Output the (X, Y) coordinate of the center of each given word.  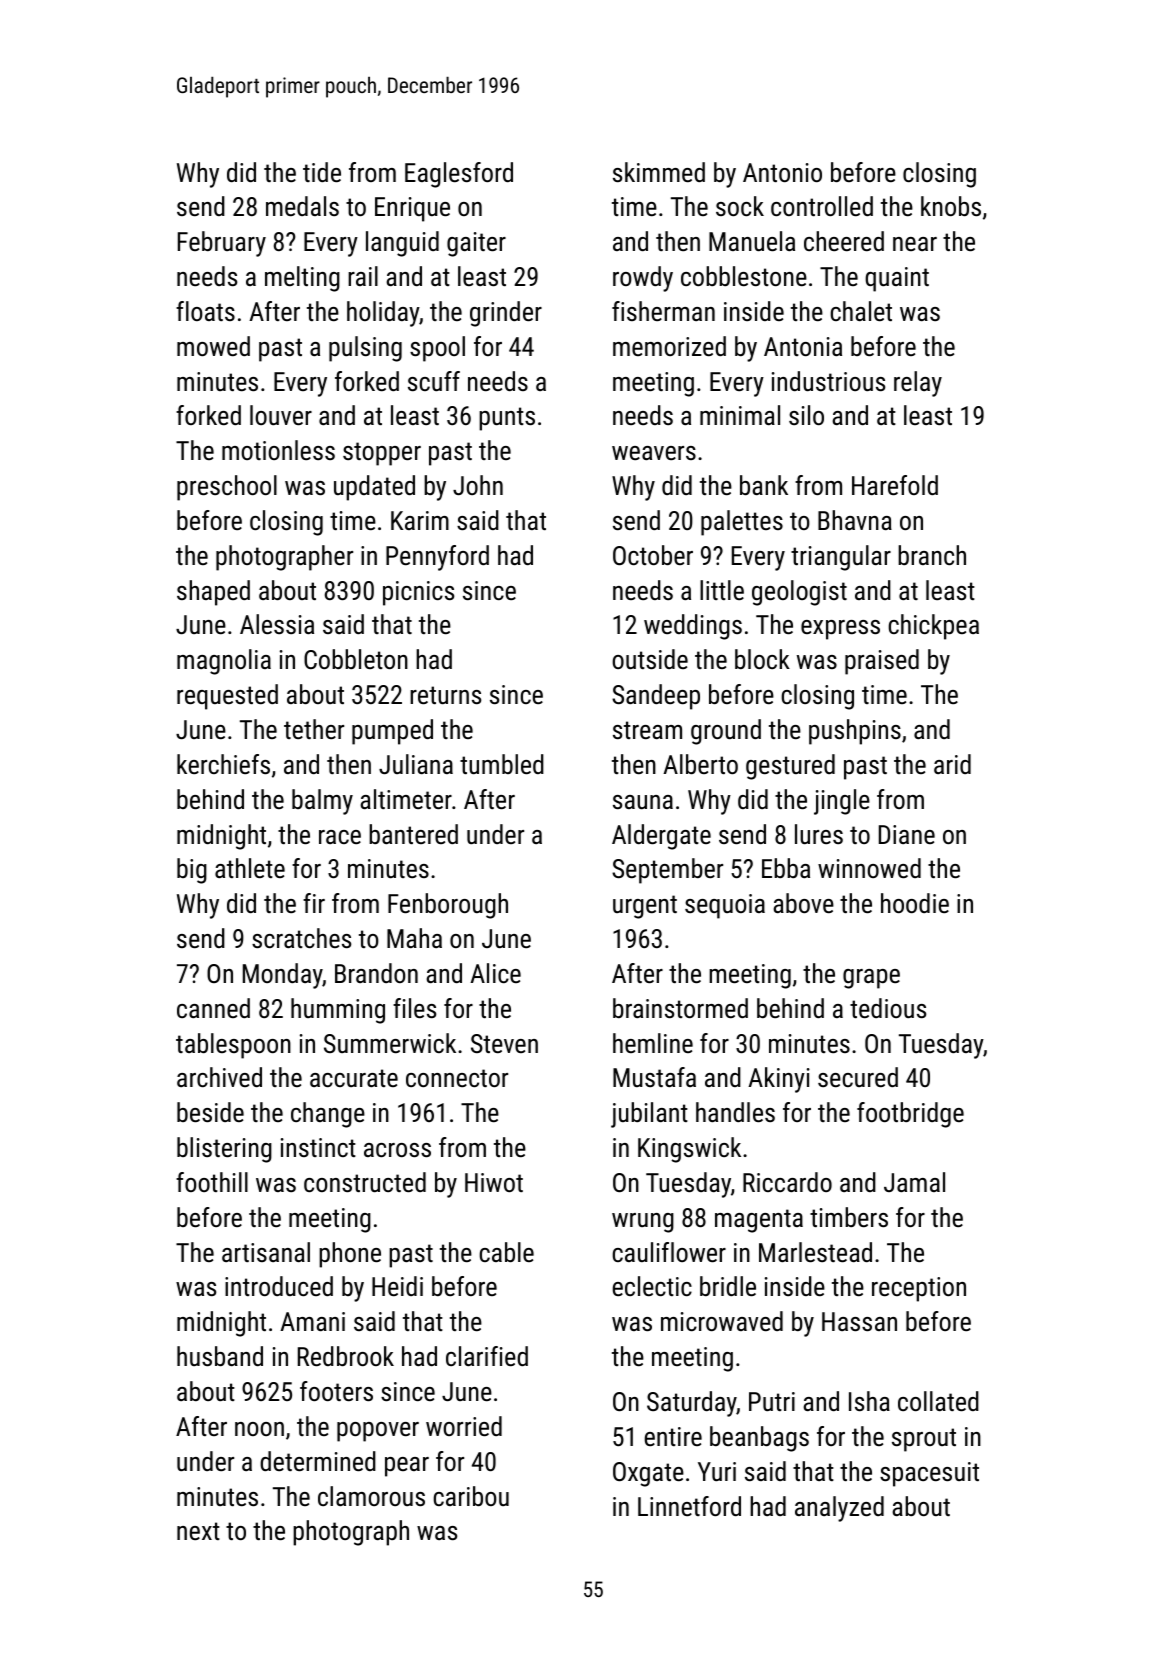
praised (882, 662)
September (667, 871)
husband (220, 1356)
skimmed (659, 172)
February (222, 244)
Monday (282, 976)
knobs (951, 206)
